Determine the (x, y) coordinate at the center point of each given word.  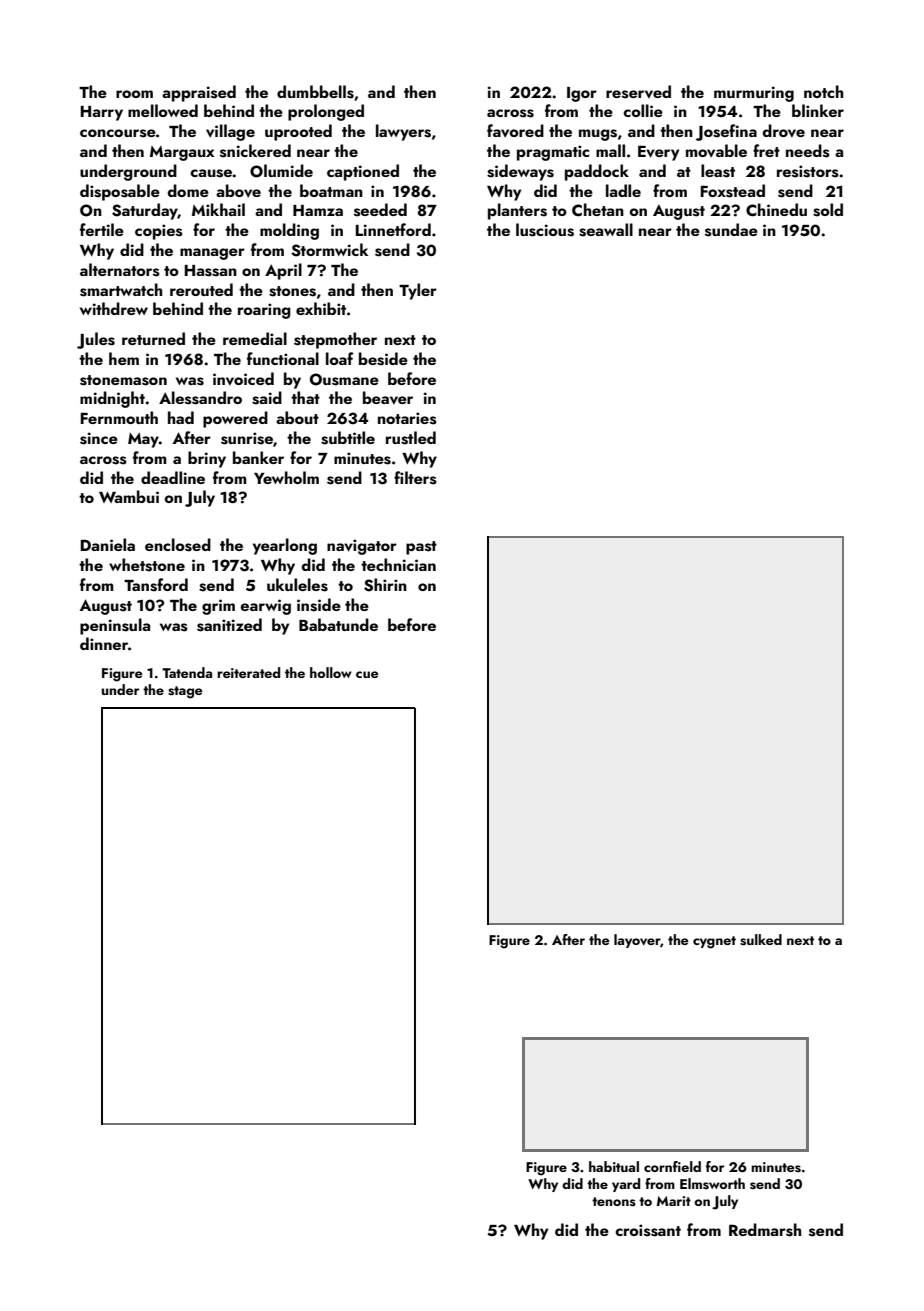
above (238, 191)
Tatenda (187, 672)
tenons (614, 1202)
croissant (648, 1230)
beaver (388, 398)
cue (367, 674)
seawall (606, 230)
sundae (731, 230)
